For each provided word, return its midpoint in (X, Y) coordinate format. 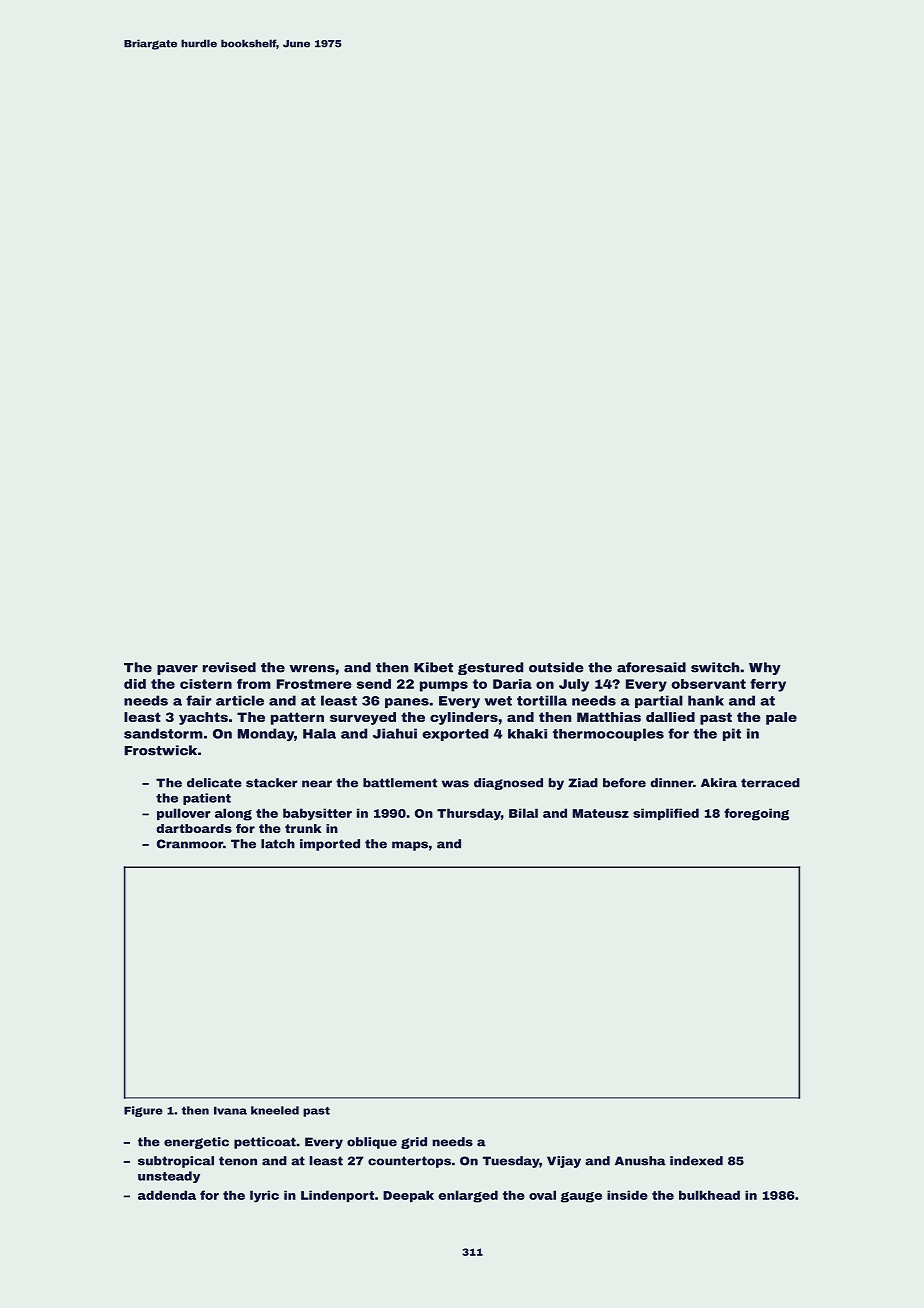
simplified (666, 814)
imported (330, 845)
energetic (196, 1143)
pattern (297, 718)
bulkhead (709, 1195)
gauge (581, 1197)
